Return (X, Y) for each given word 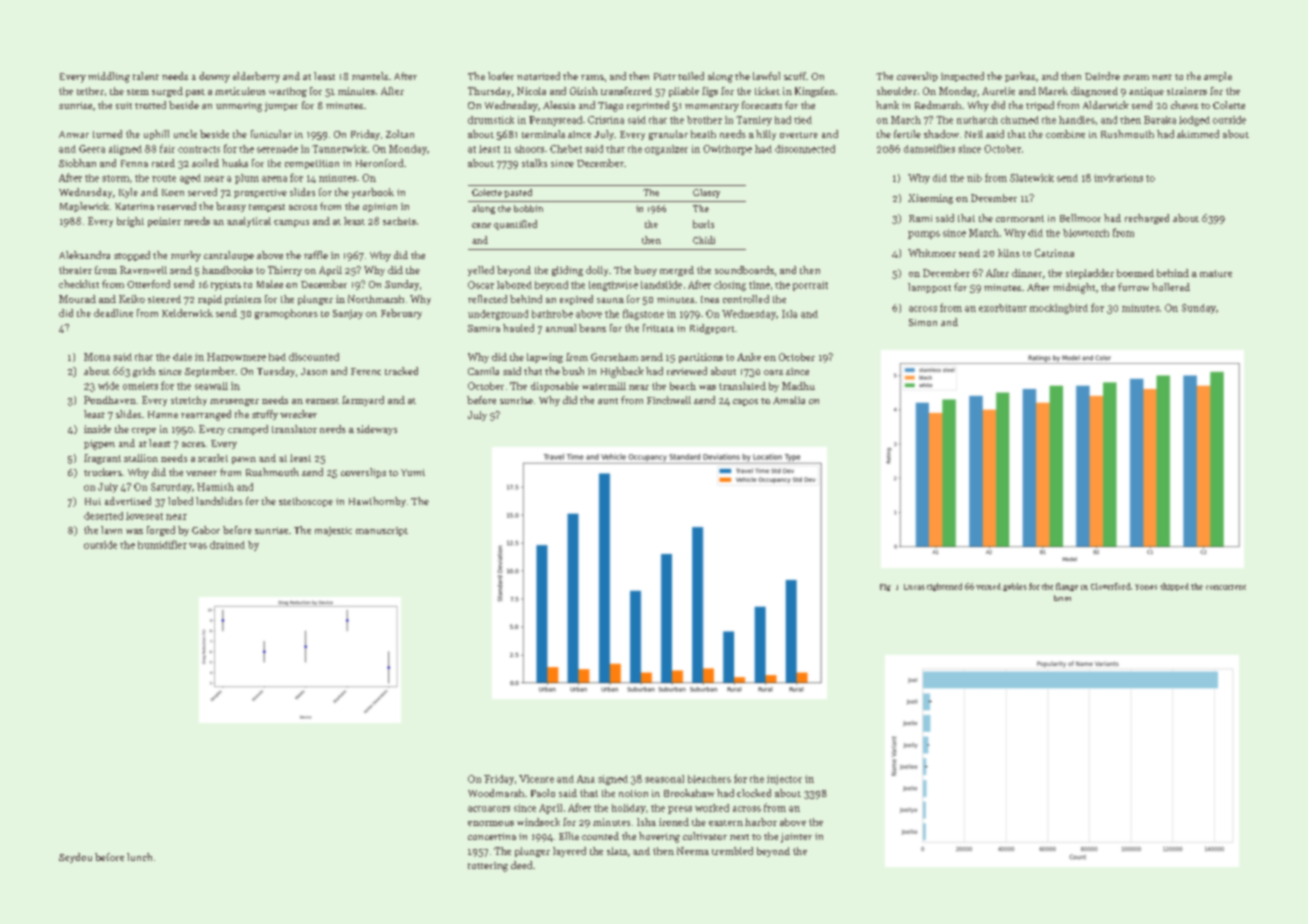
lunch (139, 857)
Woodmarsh (496, 793)
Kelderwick (187, 313)
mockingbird (1059, 309)
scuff (795, 76)
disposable (555, 387)
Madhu (798, 386)
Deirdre (1102, 76)
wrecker (298, 414)
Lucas (914, 587)
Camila (483, 371)
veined (988, 586)
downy (214, 77)
